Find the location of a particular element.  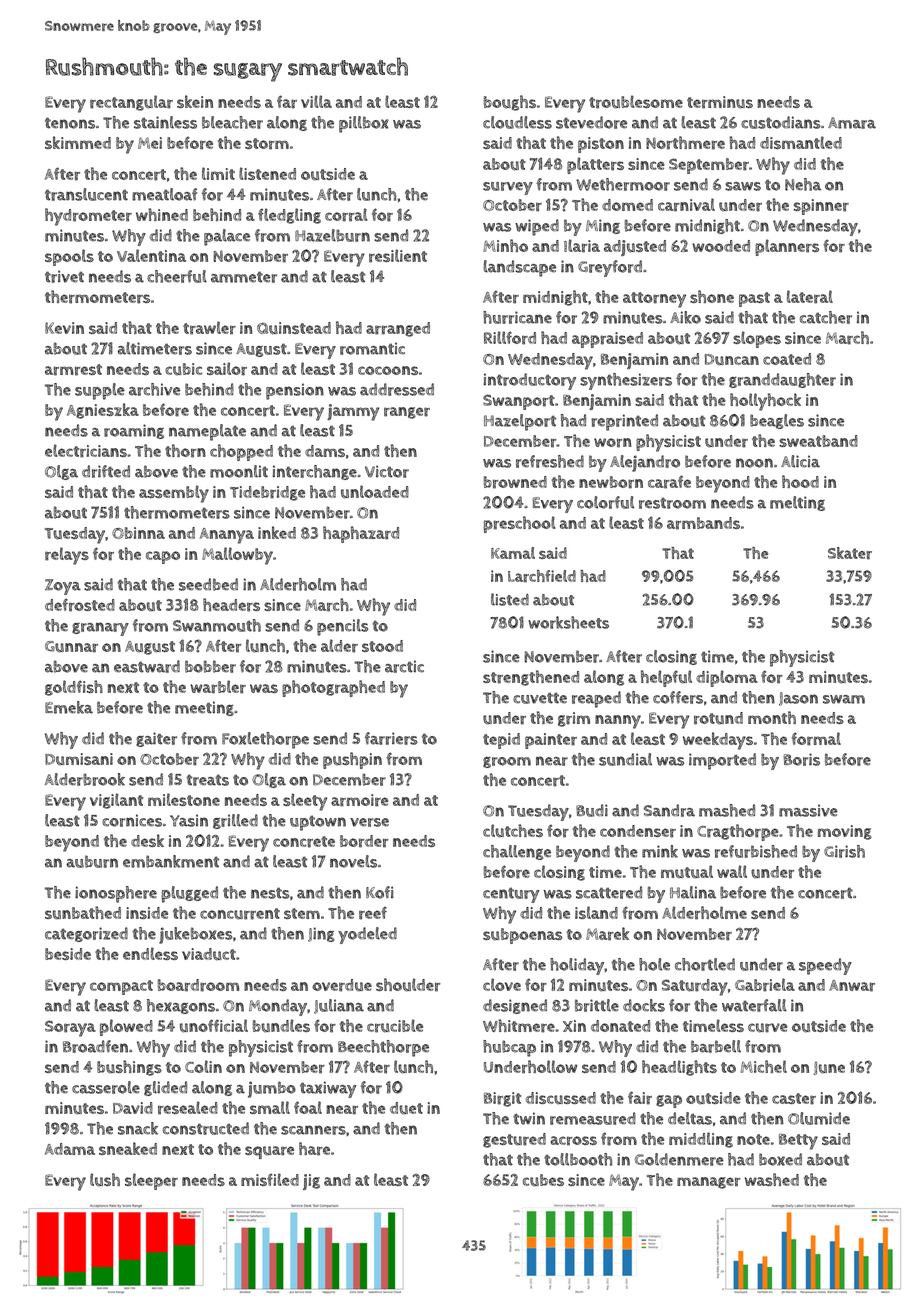

eastward is located at coordinates (147, 666).
